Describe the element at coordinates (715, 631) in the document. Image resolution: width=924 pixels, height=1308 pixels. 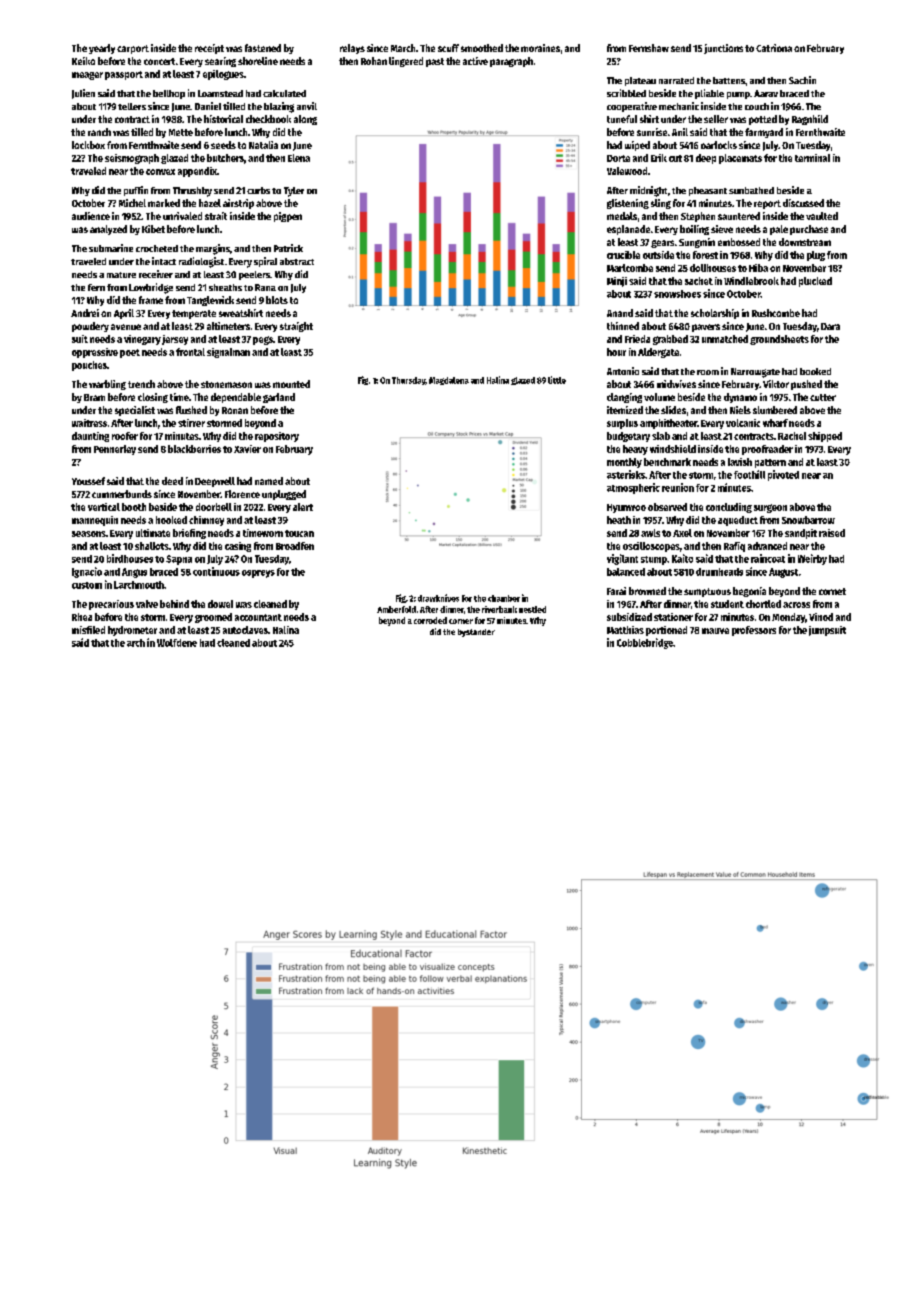
I see `mauve` at that location.
